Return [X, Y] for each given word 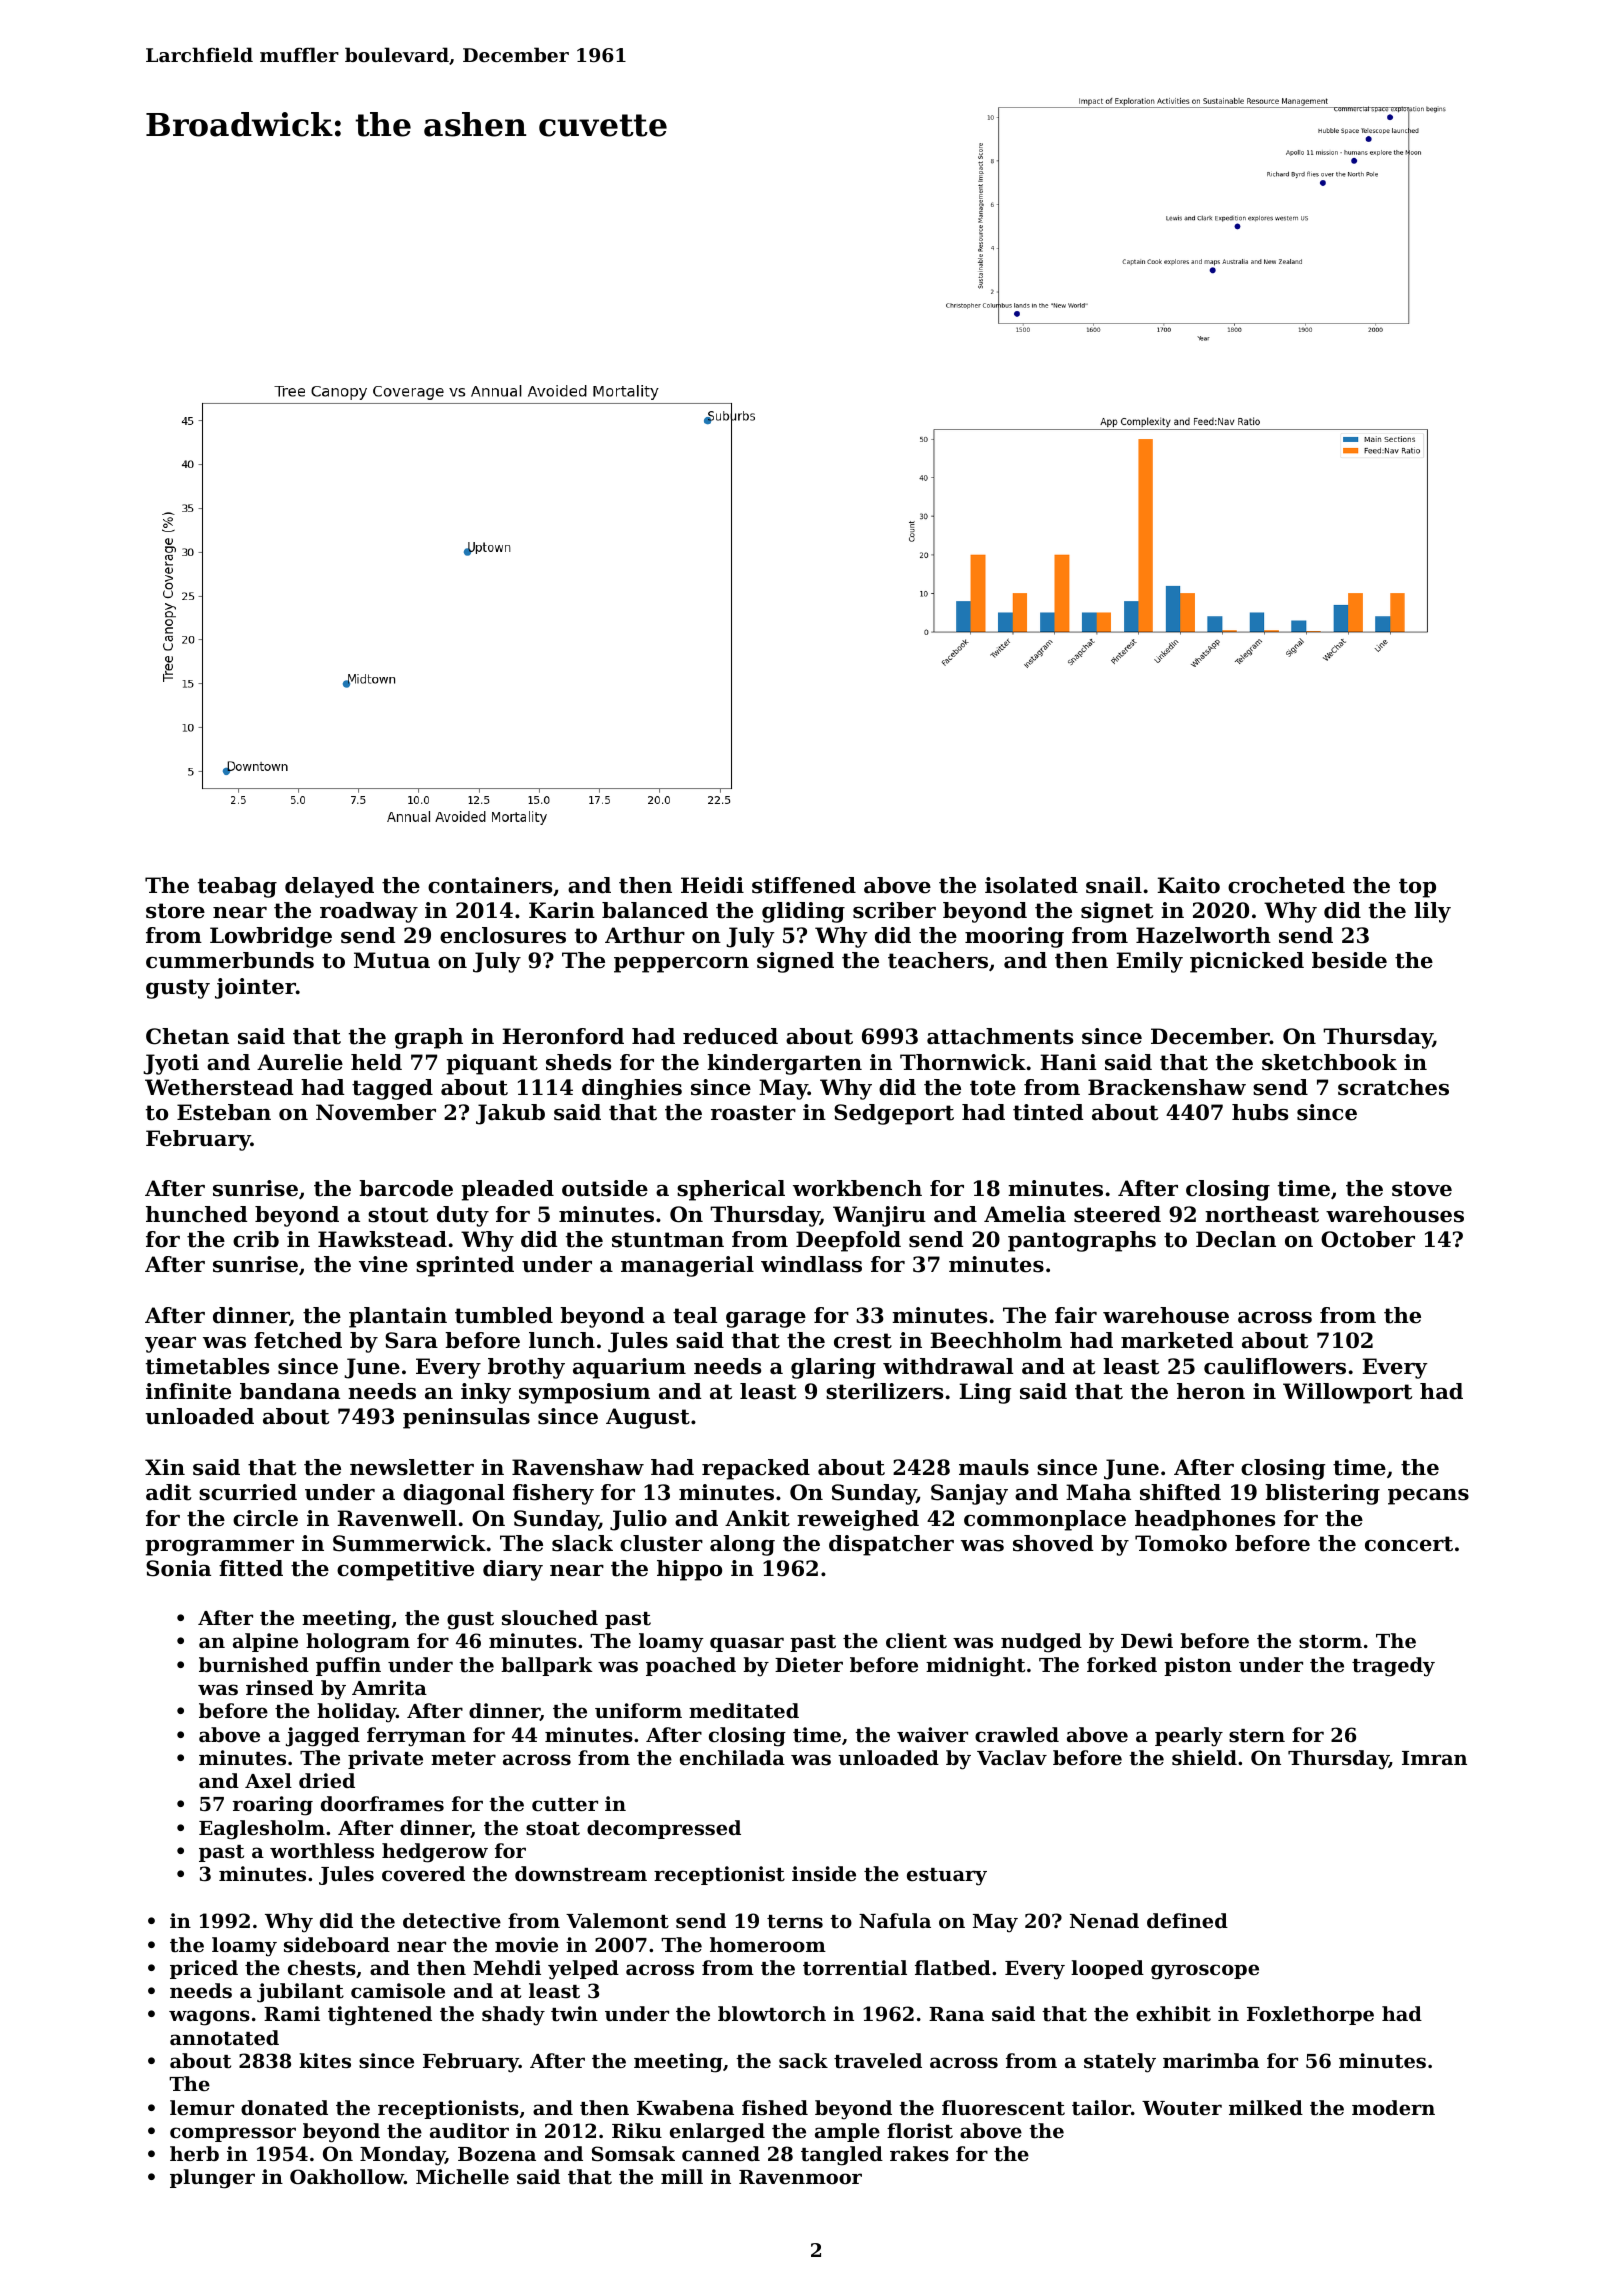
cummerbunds [230, 960]
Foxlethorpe [1310, 2015]
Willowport [1347, 1393]
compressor [233, 2134]
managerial [687, 1266]
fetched [298, 1340]
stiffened [804, 885]
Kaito [1188, 885]
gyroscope [1205, 1972]
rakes [919, 2154]
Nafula [895, 1920]
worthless [322, 1851]
